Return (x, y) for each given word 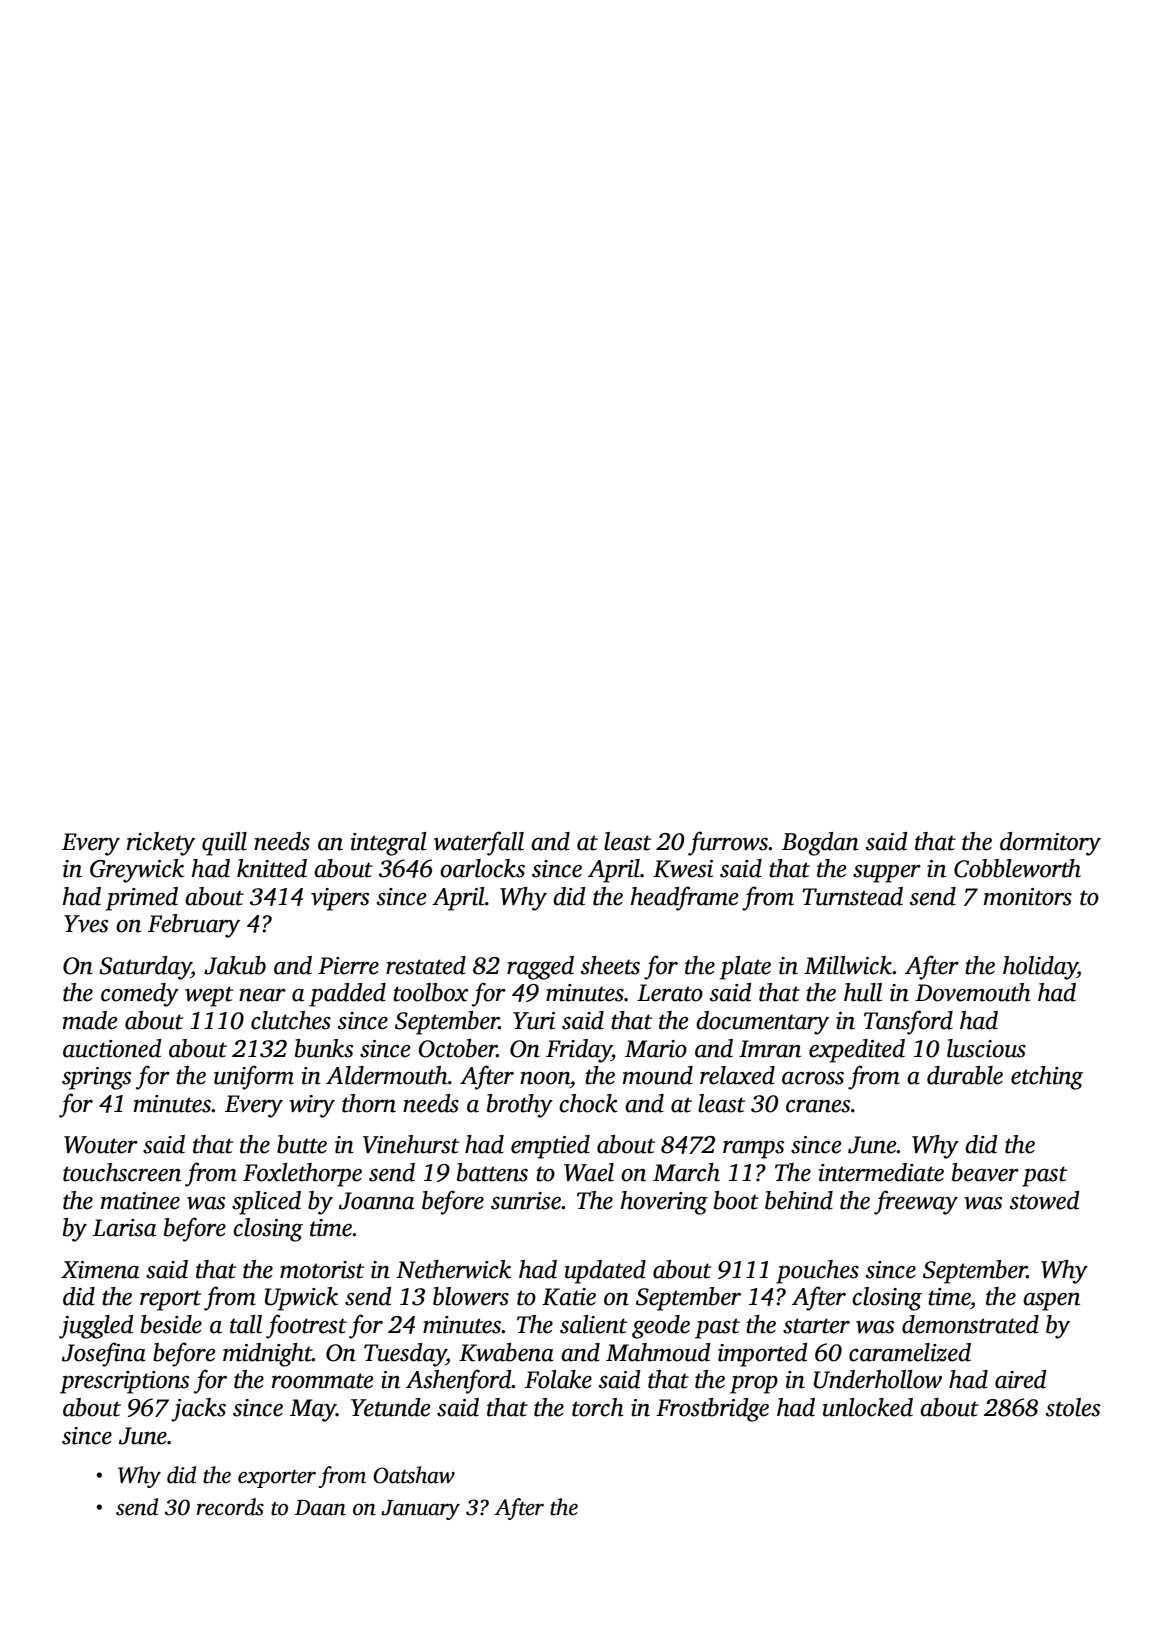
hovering (664, 1203)
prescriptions (125, 1382)
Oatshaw (414, 1475)
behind (799, 1200)
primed (142, 899)
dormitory (1050, 844)
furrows (728, 843)
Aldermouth (387, 1075)
